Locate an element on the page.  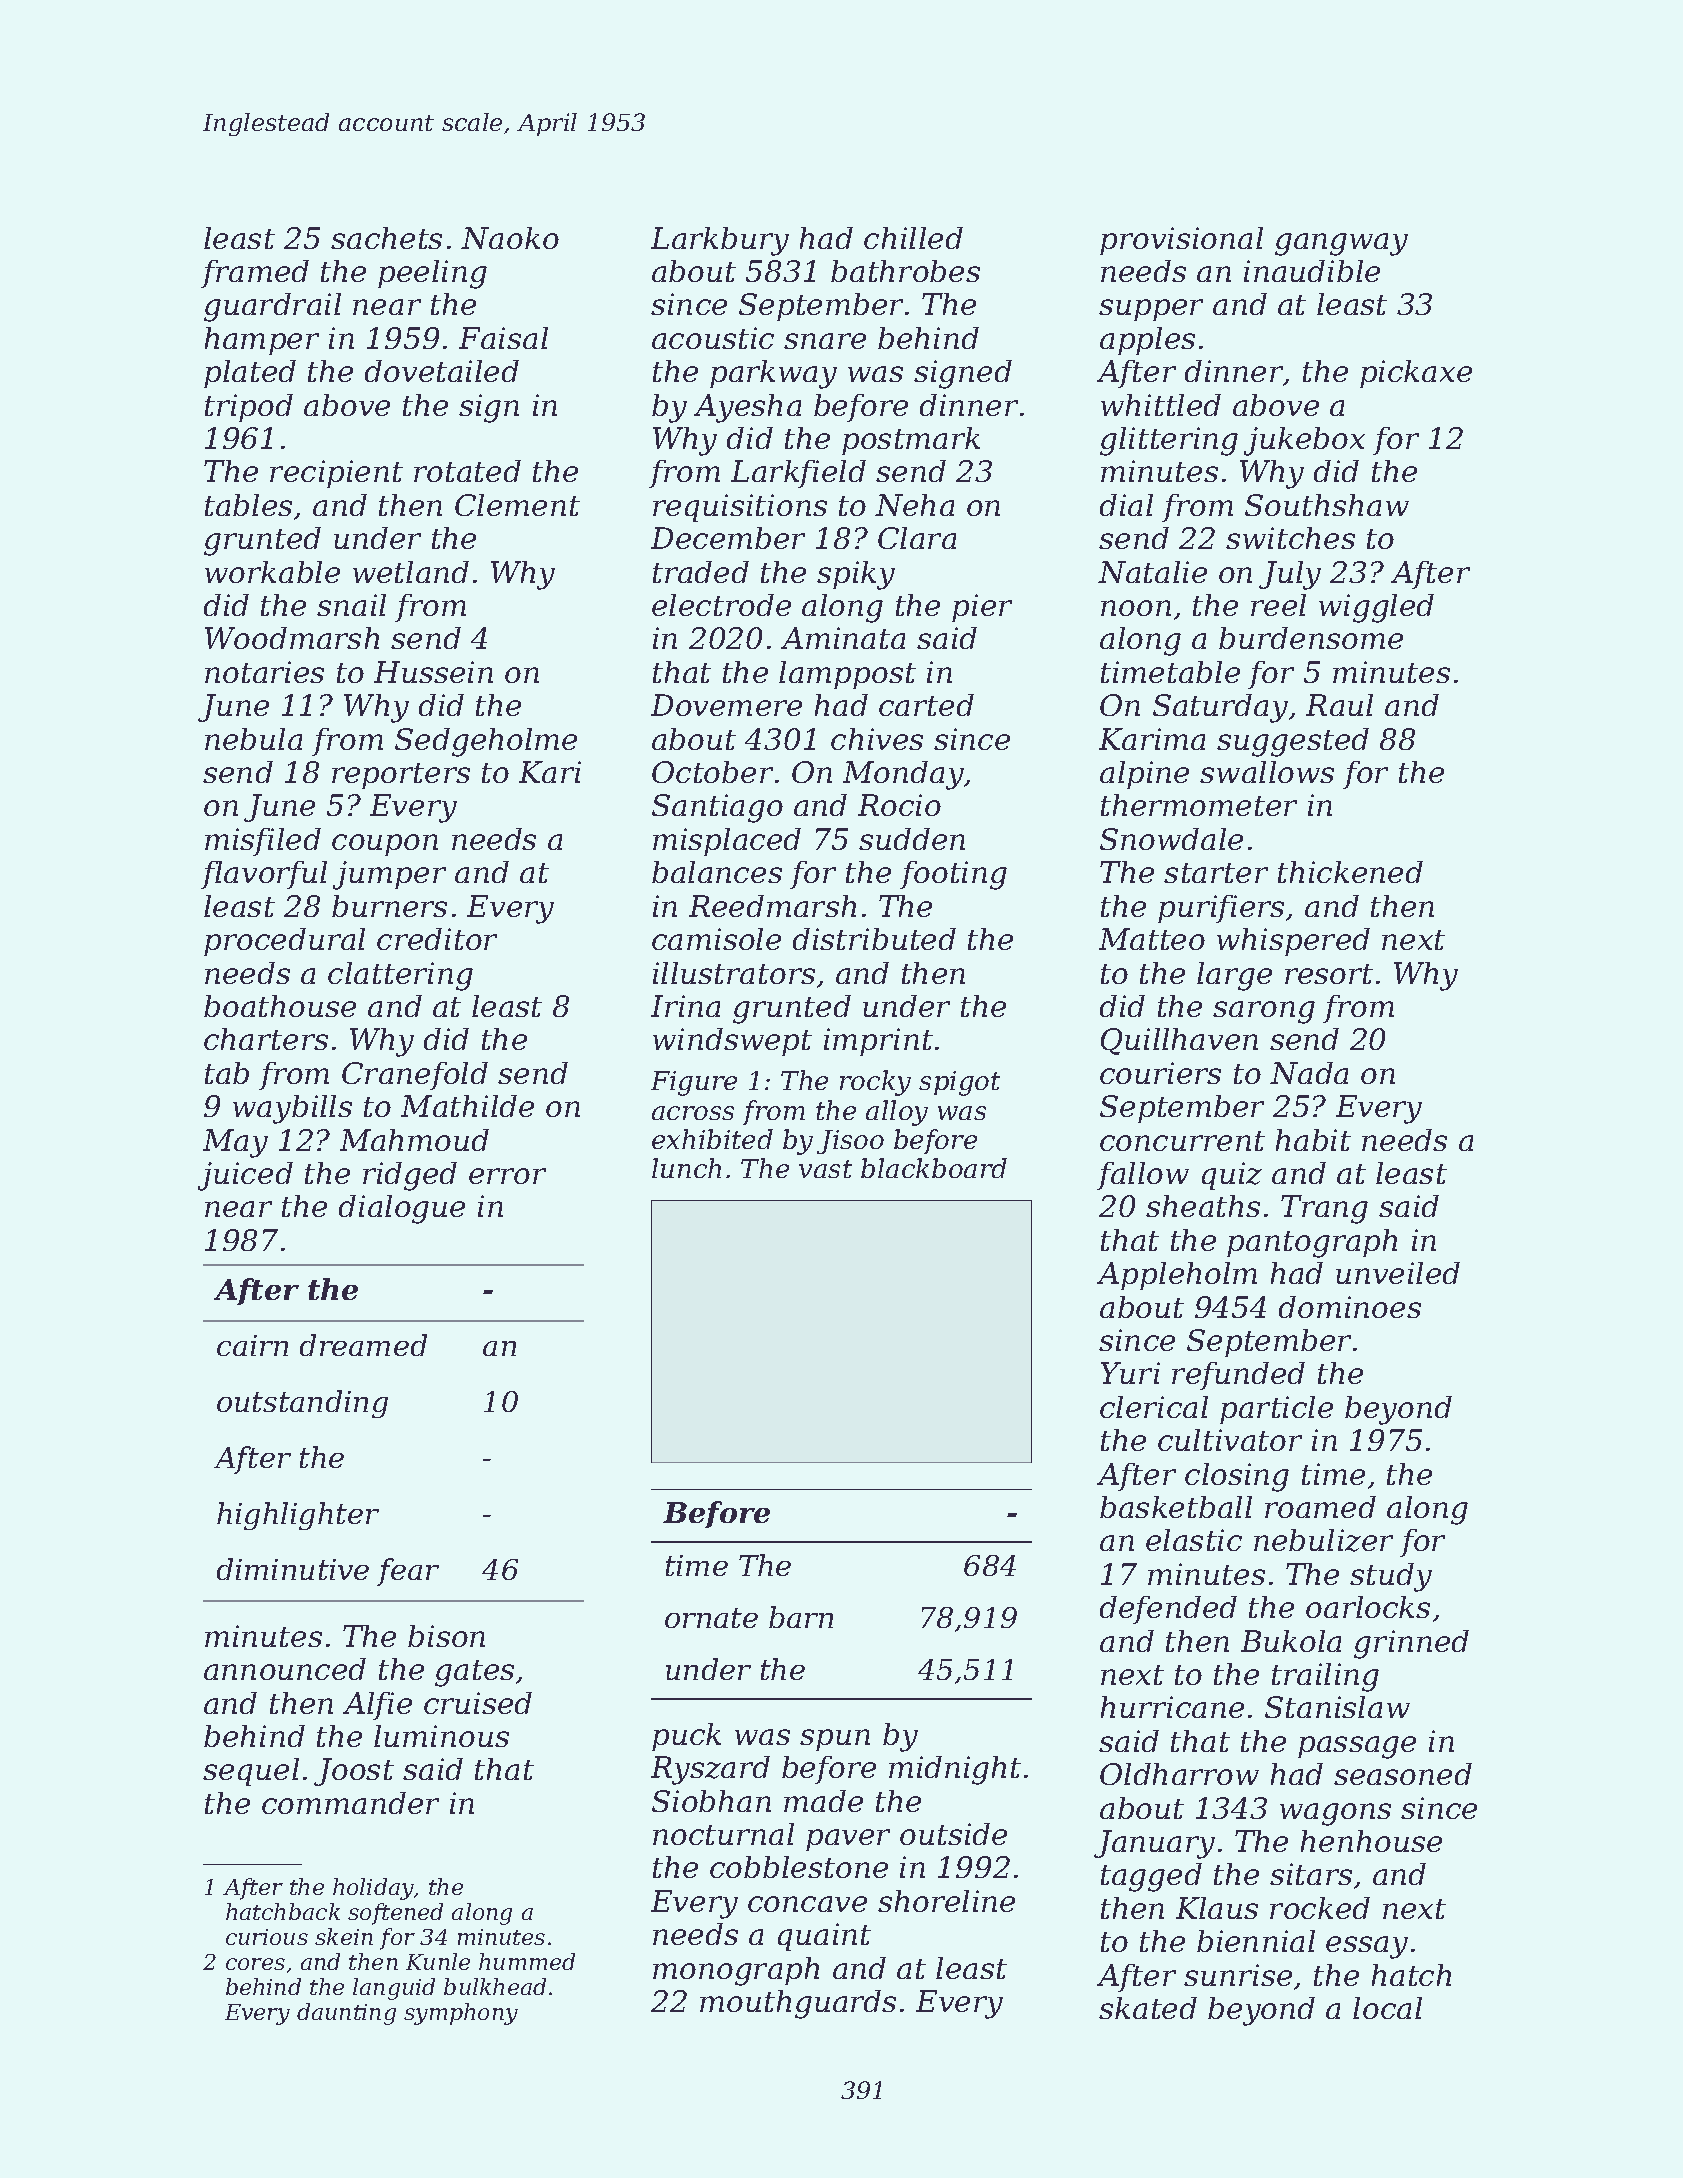
inaudible is located at coordinates (1312, 271).
